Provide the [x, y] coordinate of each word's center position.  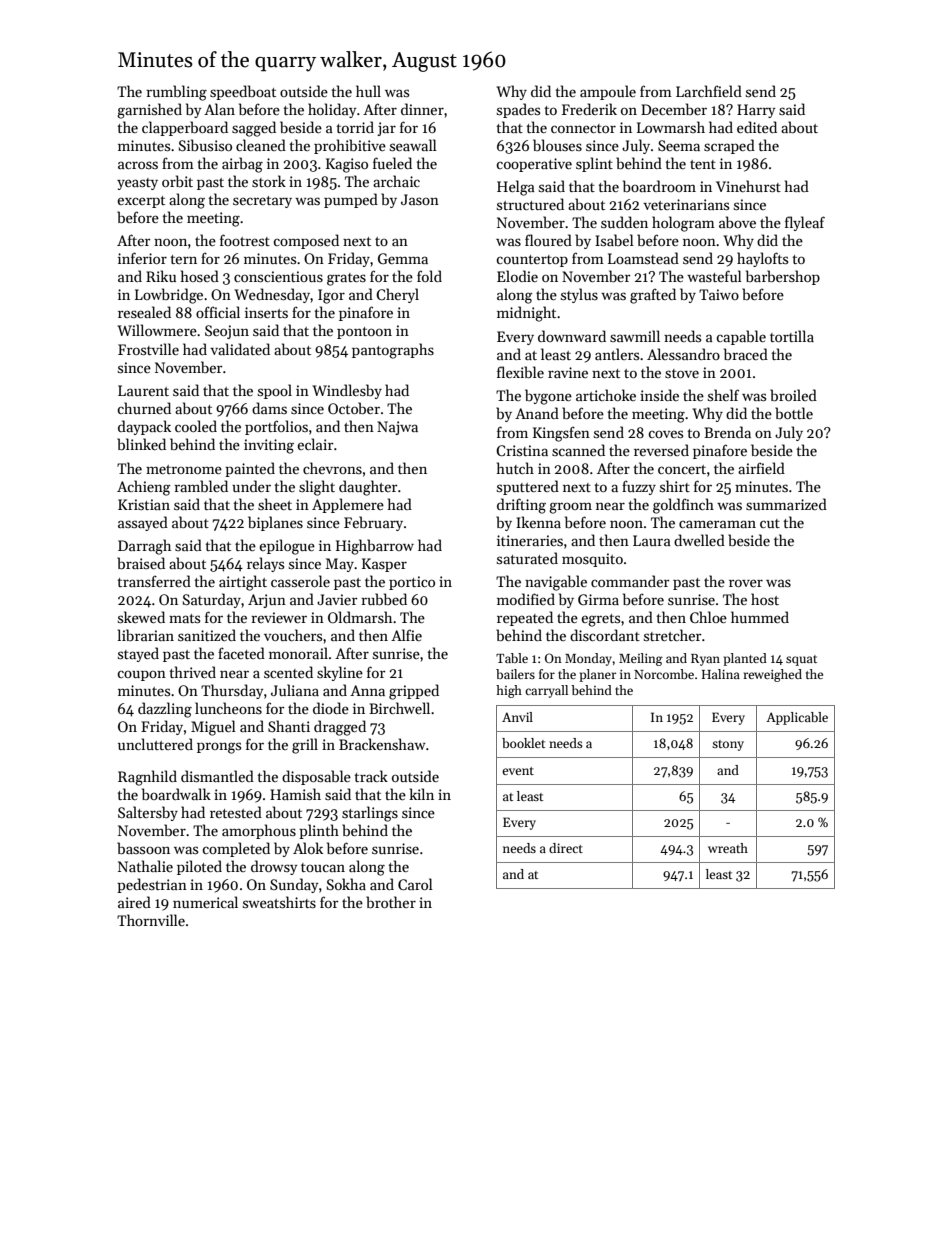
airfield [761, 468]
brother [391, 902]
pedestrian [152, 885]
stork [269, 181]
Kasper [384, 565]
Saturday [212, 600]
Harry [756, 111]
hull [368, 91]
